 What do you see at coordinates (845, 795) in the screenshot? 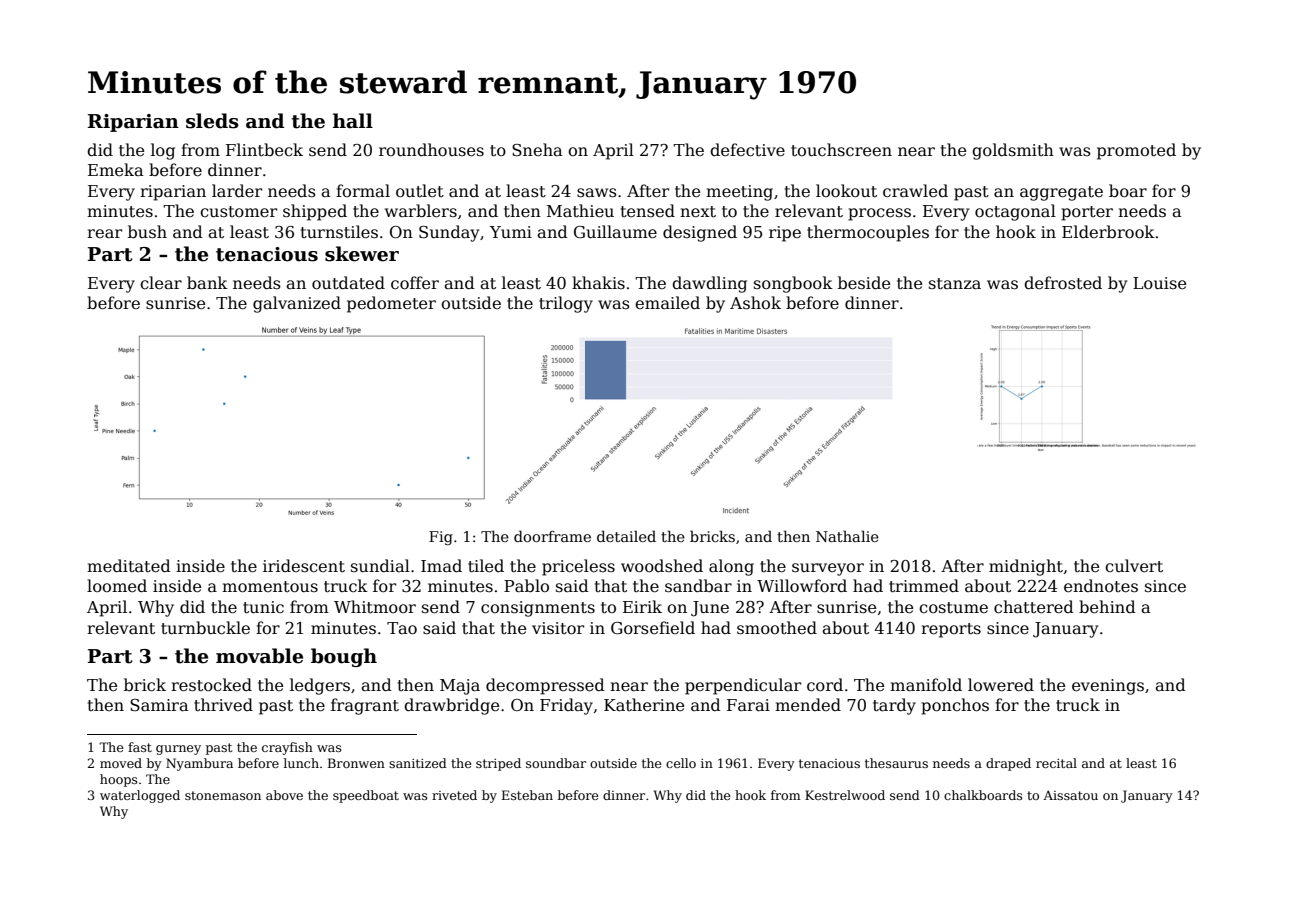
I see `Kestrelwood` at bounding box center [845, 795].
